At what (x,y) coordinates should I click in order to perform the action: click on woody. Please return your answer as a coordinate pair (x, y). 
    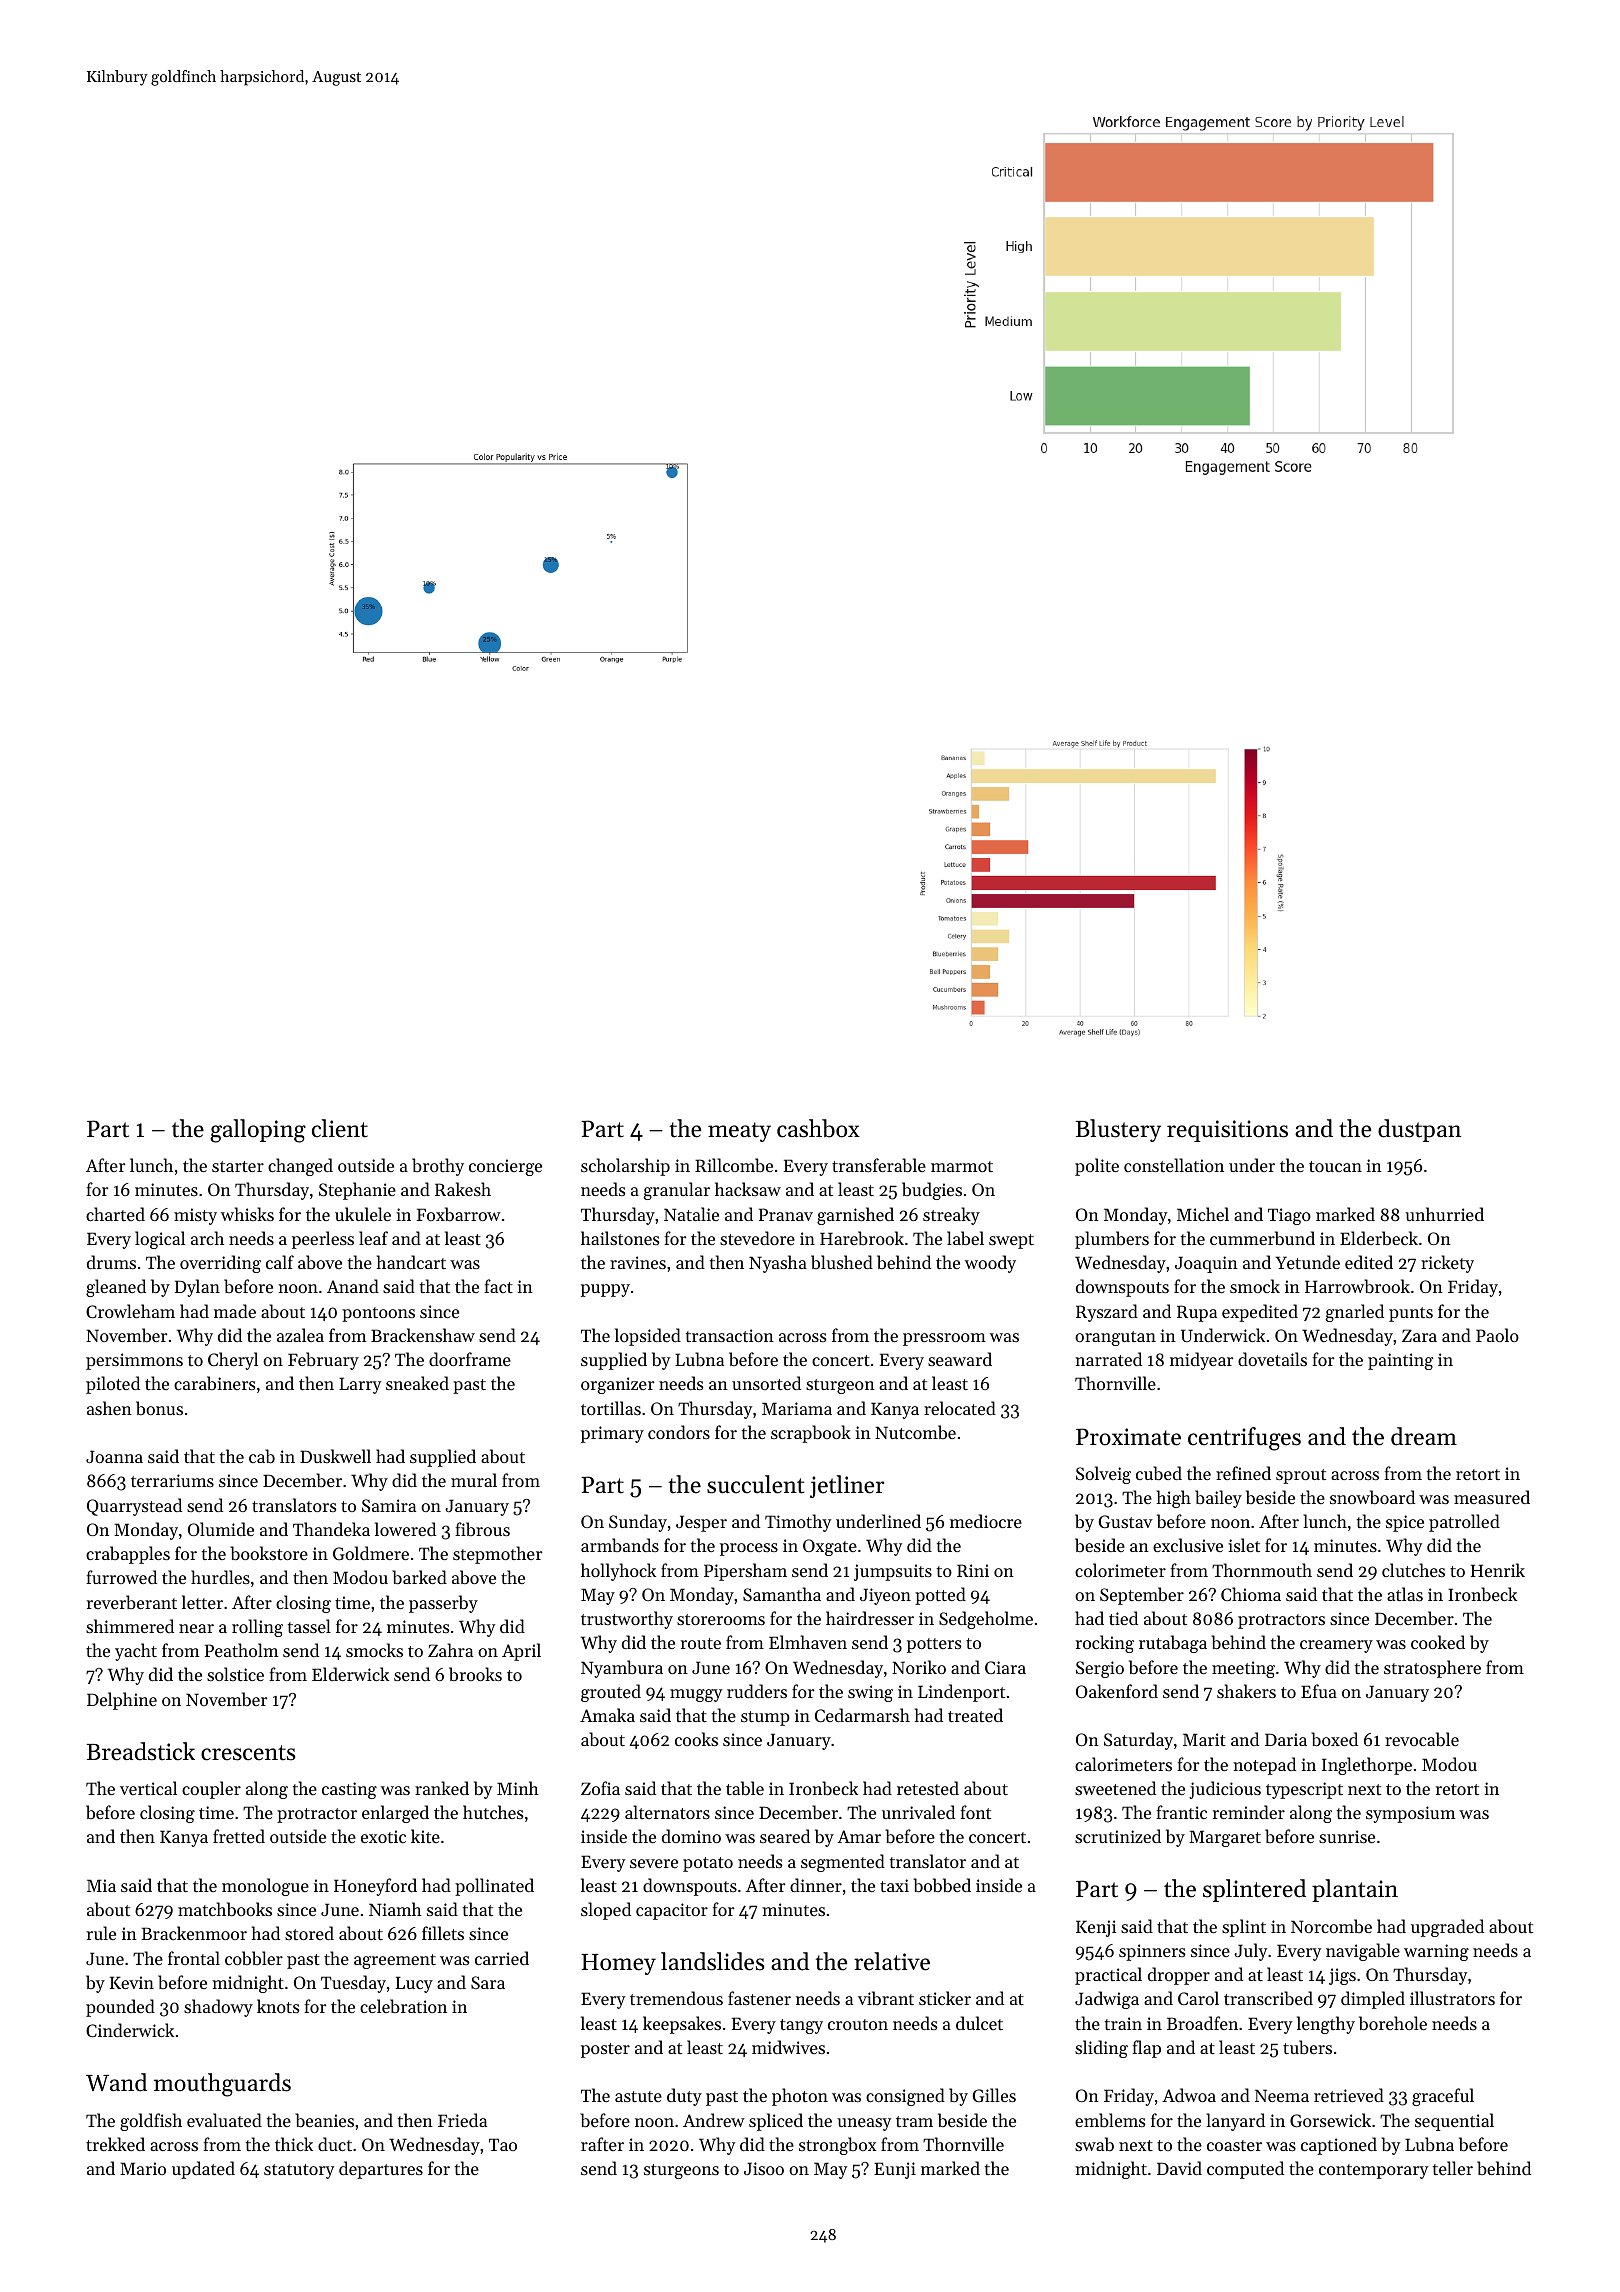
    Looking at the image, I should click on (990, 1264).
